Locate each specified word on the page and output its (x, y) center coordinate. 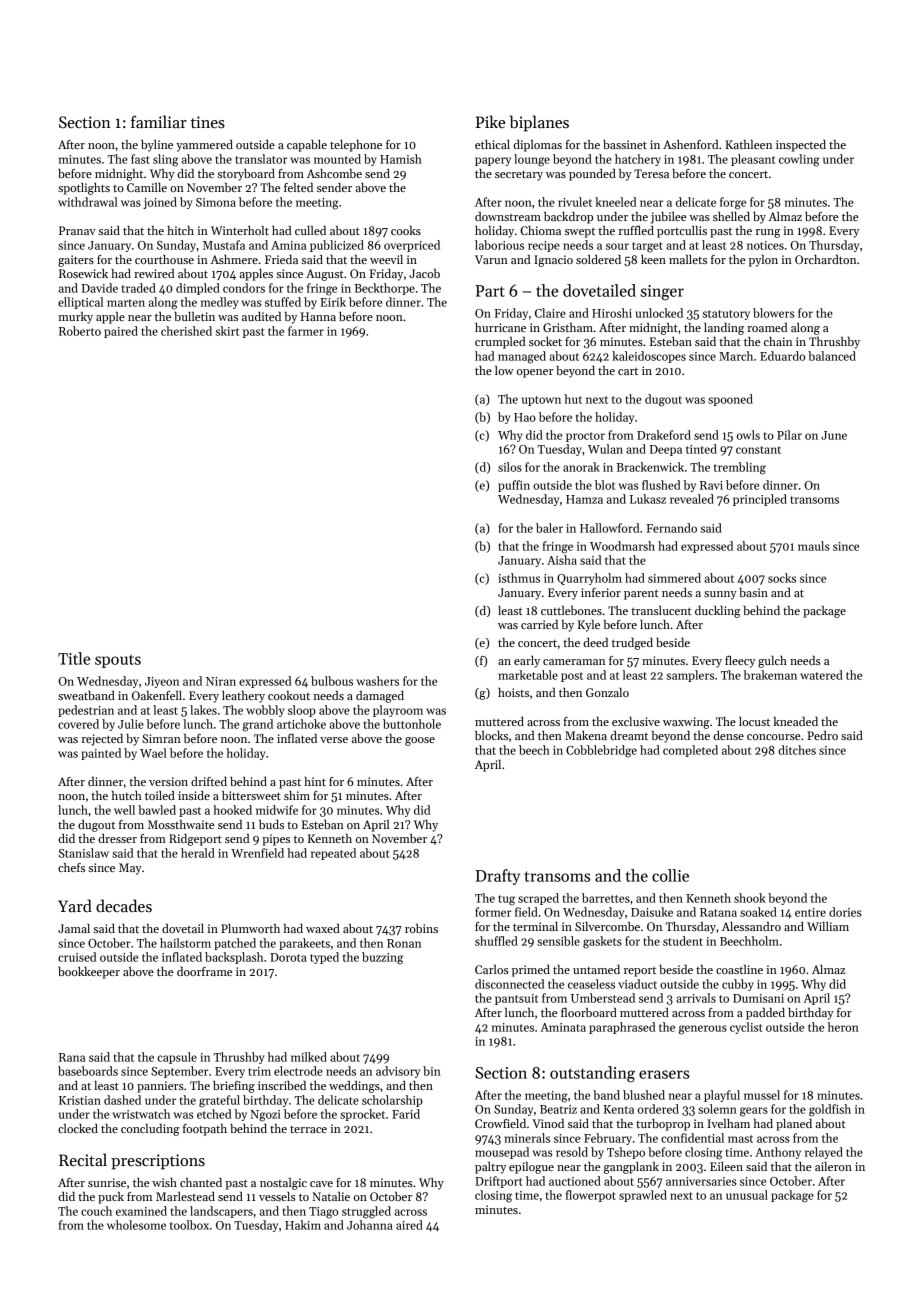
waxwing (686, 723)
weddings (354, 1087)
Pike (490, 121)
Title (74, 658)
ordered (658, 1109)
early (527, 662)
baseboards (88, 1071)
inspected (801, 146)
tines (208, 122)
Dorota (288, 957)
